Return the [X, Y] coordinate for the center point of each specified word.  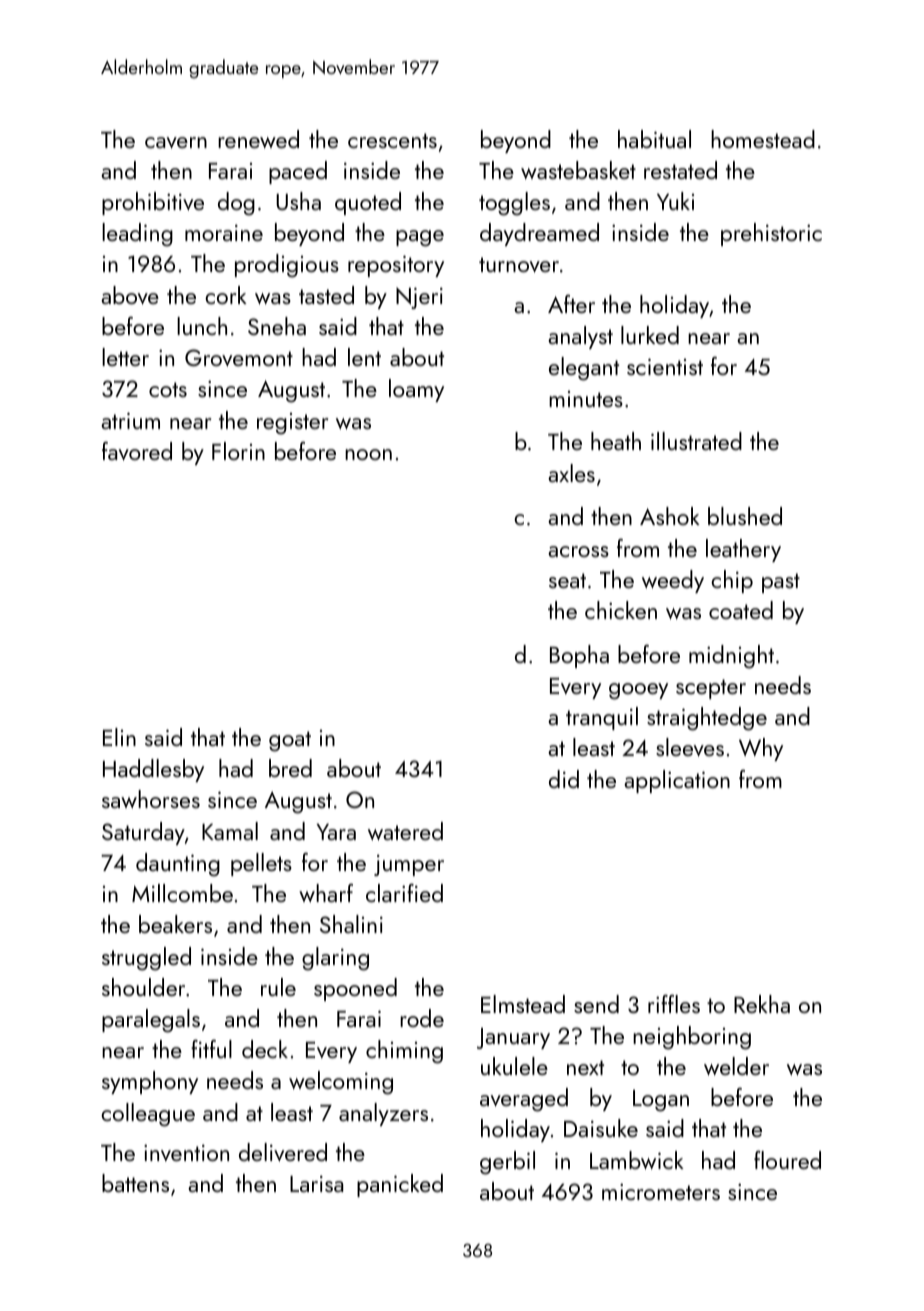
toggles [514, 204]
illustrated [696, 441]
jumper [409, 865]
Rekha [762, 1004]
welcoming [341, 1083]
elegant [584, 369]
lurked [650, 335]
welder [736, 1066]
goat [290, 741]
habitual [654, 139]
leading [137, 235]
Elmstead [523, 1004]
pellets [261, 864]
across [578, 551]
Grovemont [239, 358]
